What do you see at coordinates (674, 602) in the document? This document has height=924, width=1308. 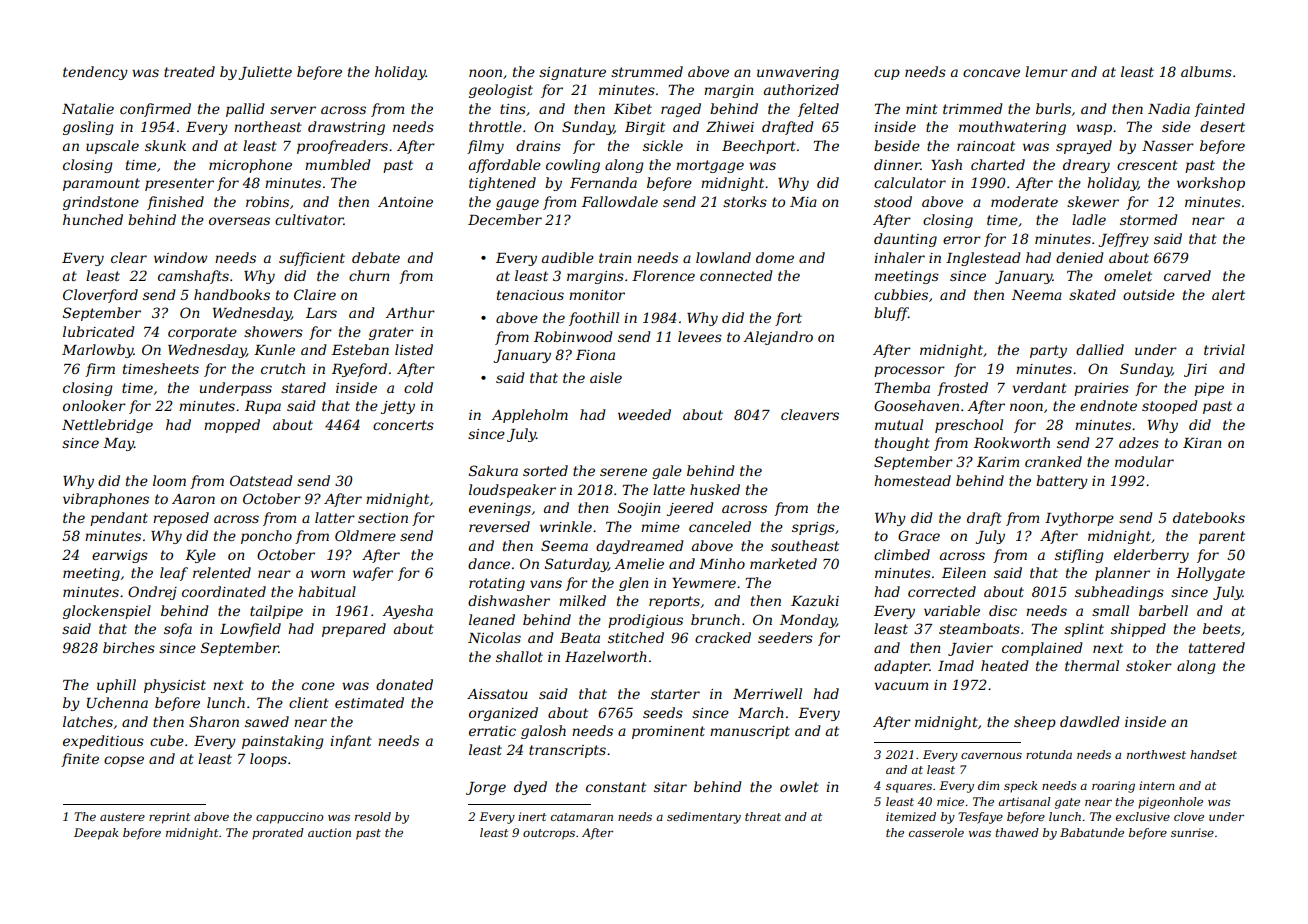 I see `reports` at bounding box center [674, 602].
